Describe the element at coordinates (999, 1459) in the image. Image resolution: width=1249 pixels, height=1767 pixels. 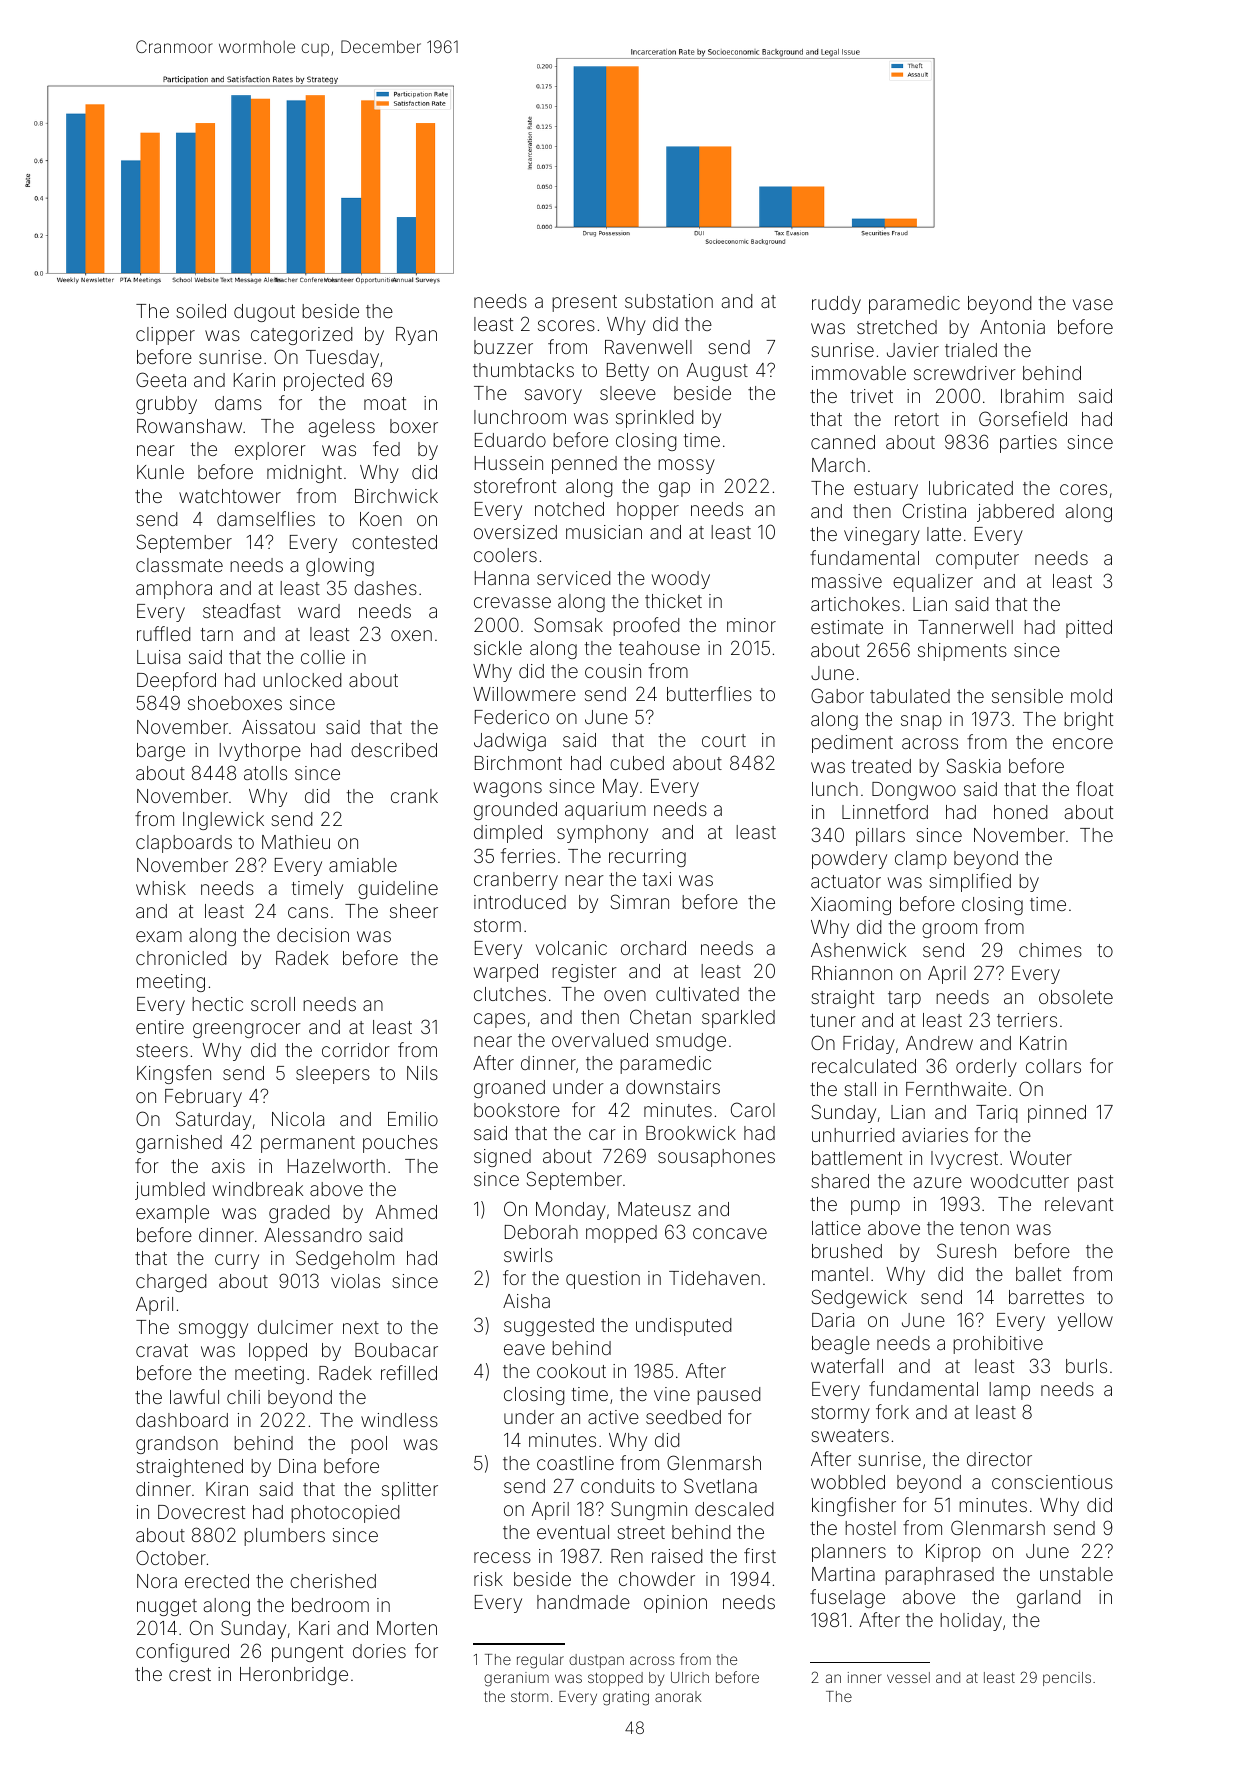
I see `director` at that location.
